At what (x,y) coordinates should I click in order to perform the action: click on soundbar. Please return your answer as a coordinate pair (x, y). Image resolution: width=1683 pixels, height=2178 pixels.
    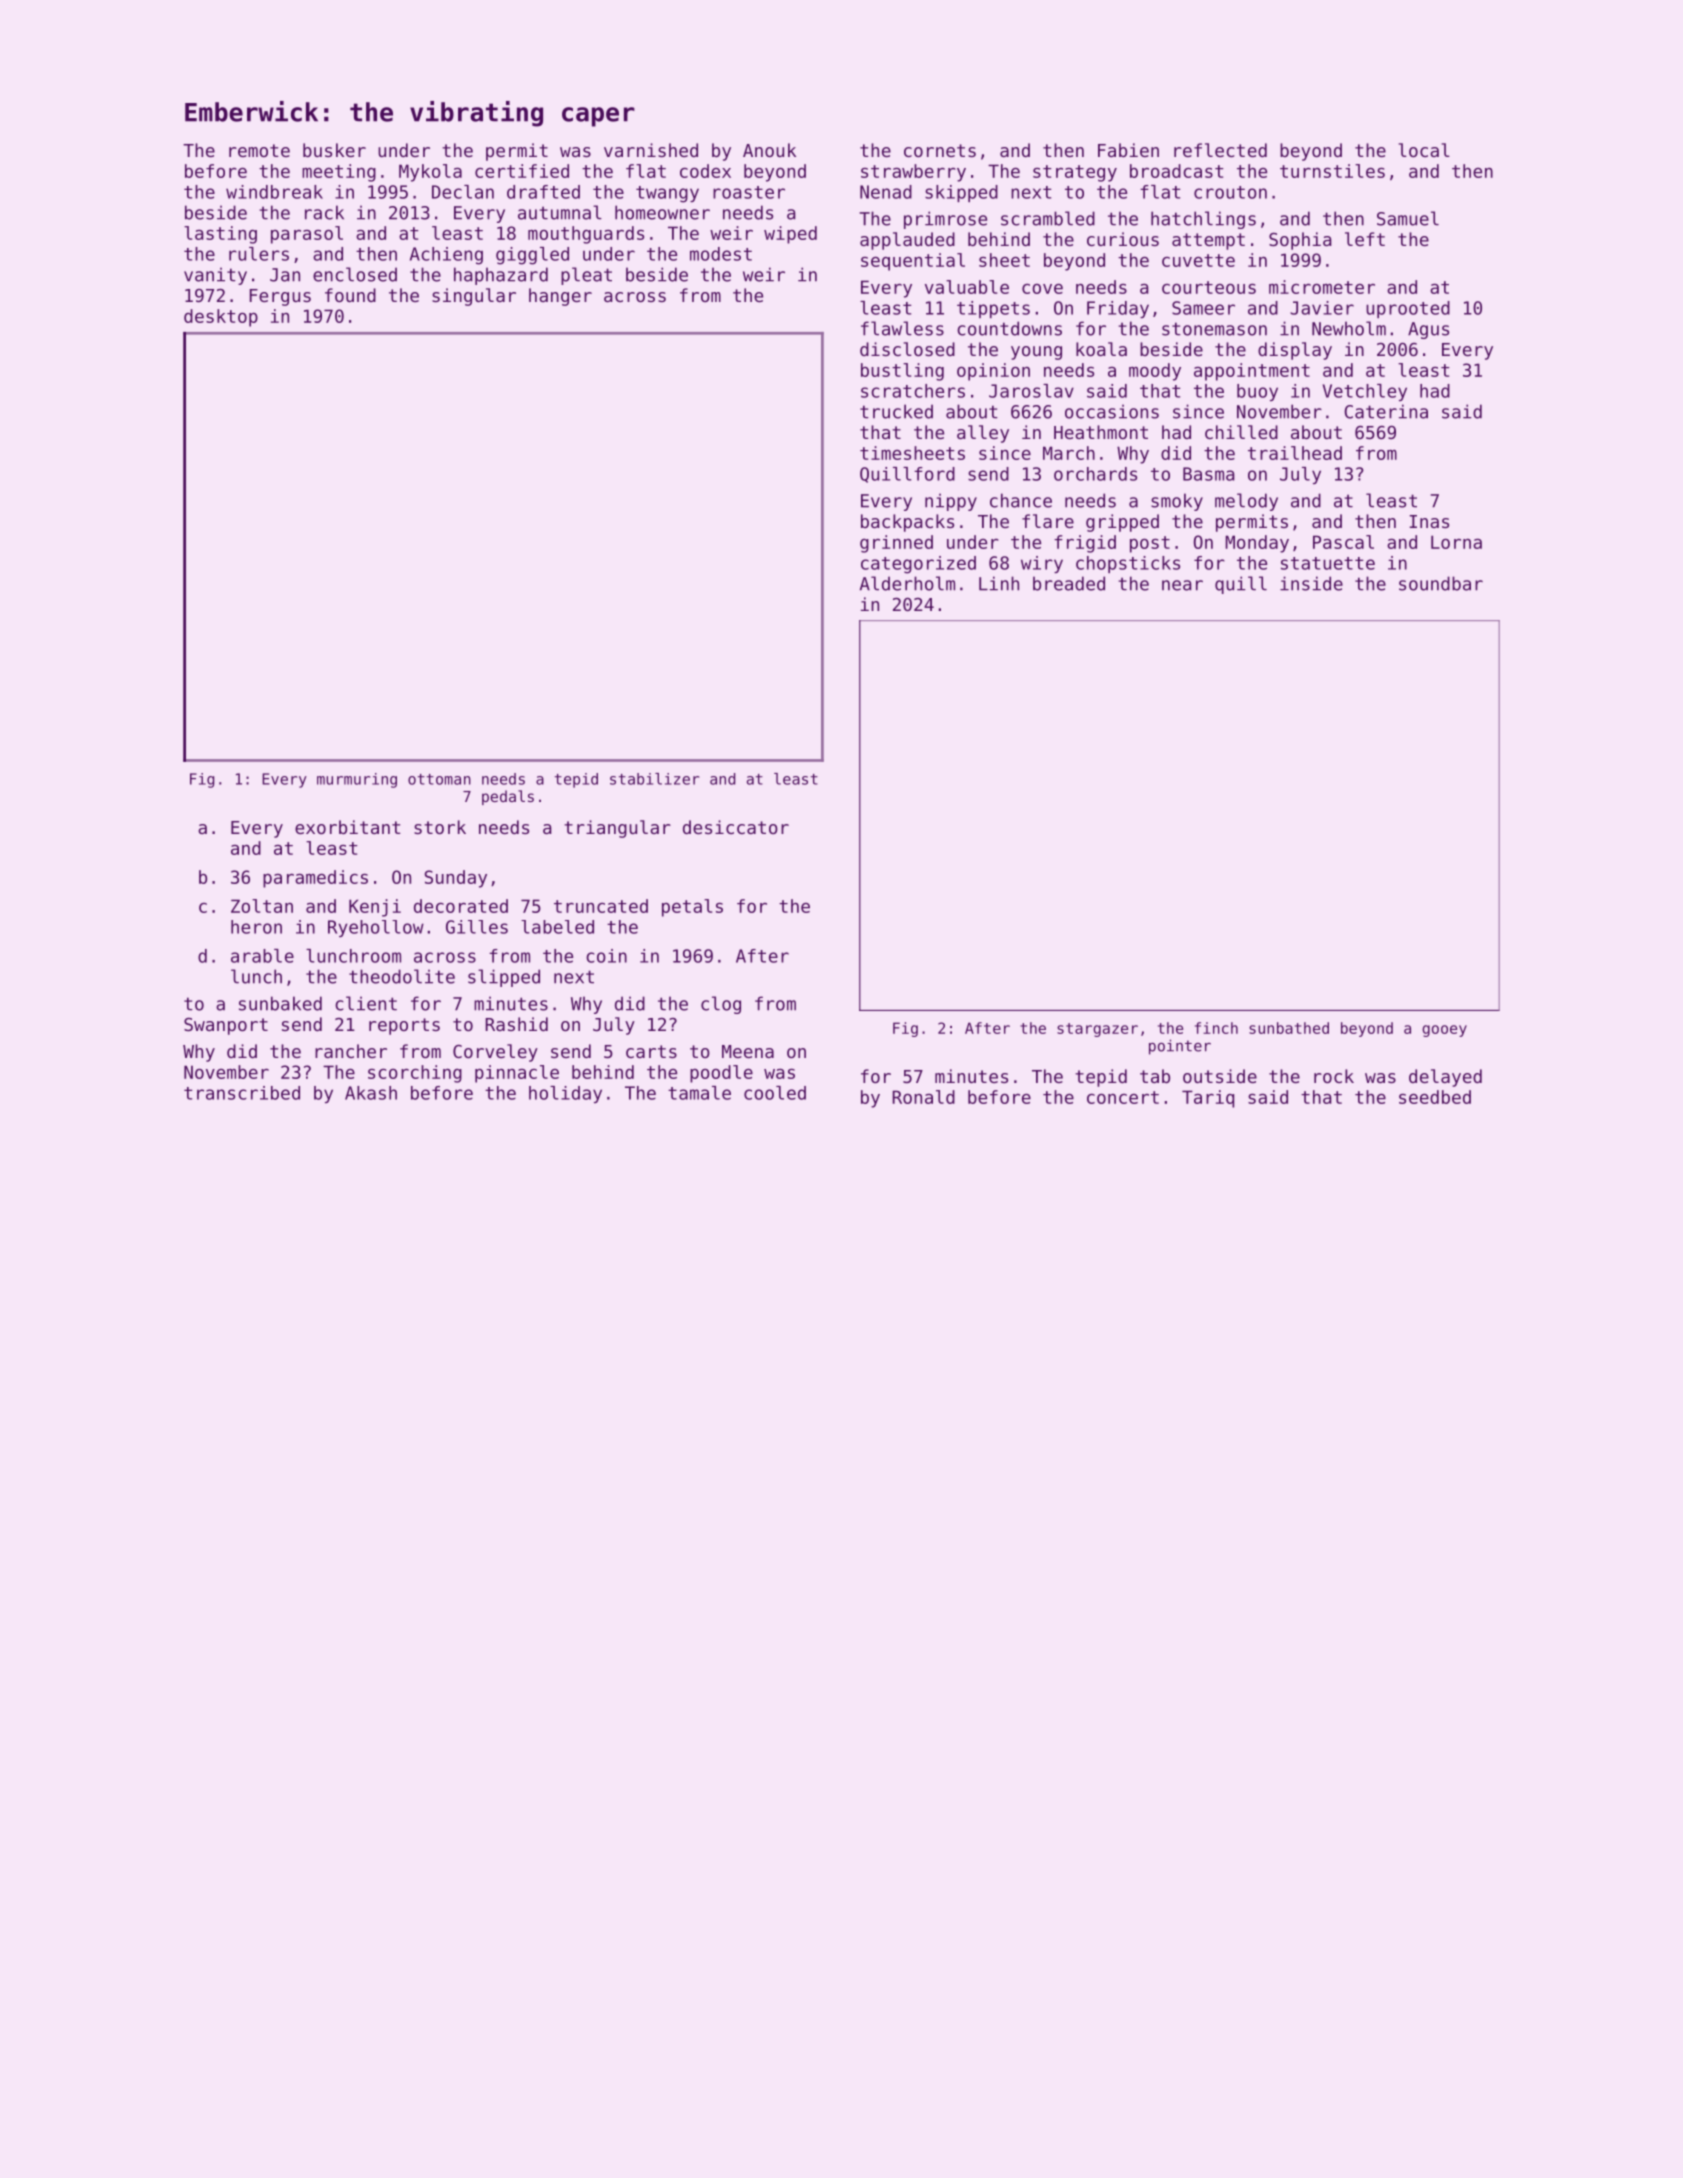
    Looking at the image, I should click on (1441, 583).
